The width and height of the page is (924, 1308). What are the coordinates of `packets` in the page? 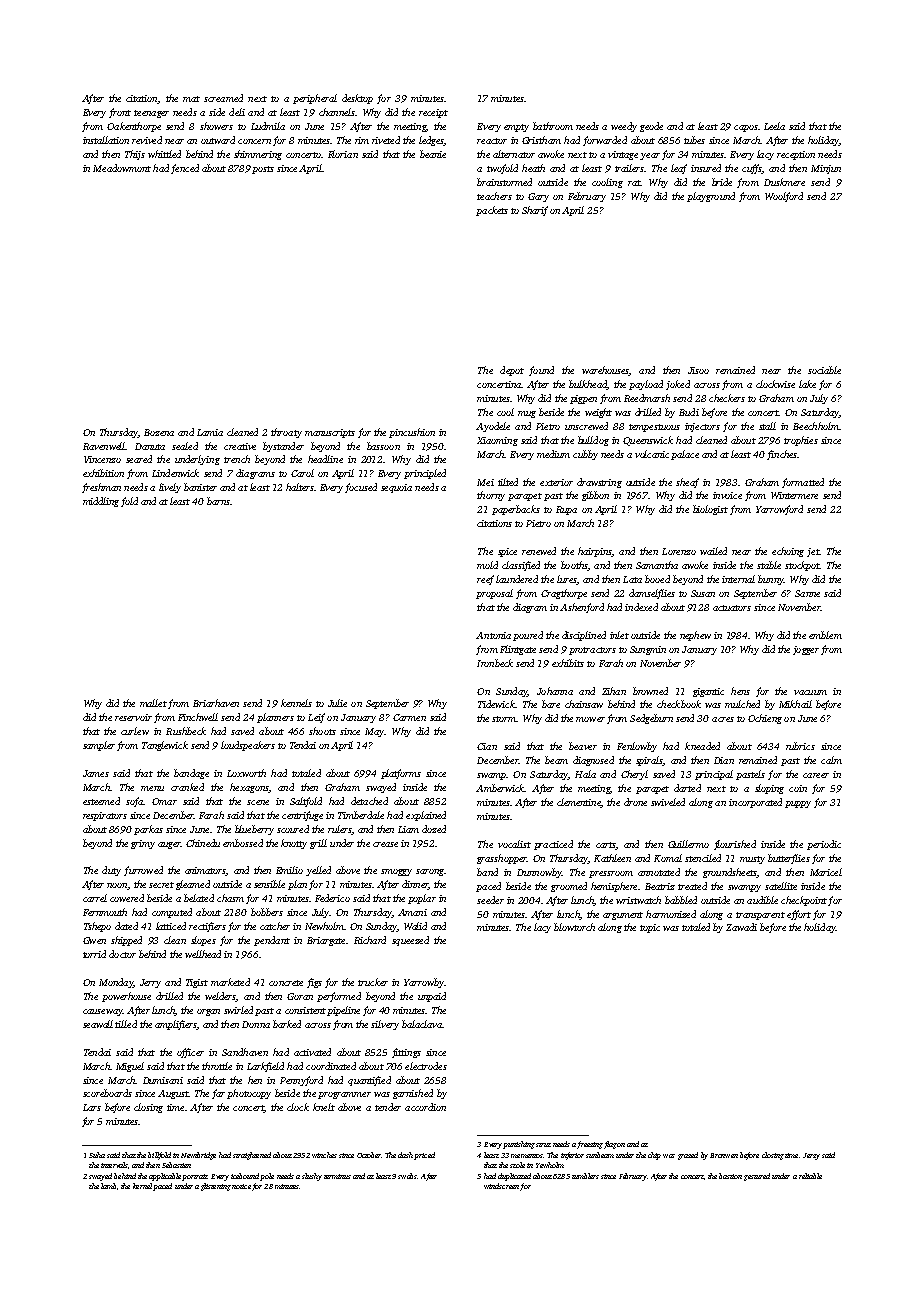 It's located at (492, 211).
